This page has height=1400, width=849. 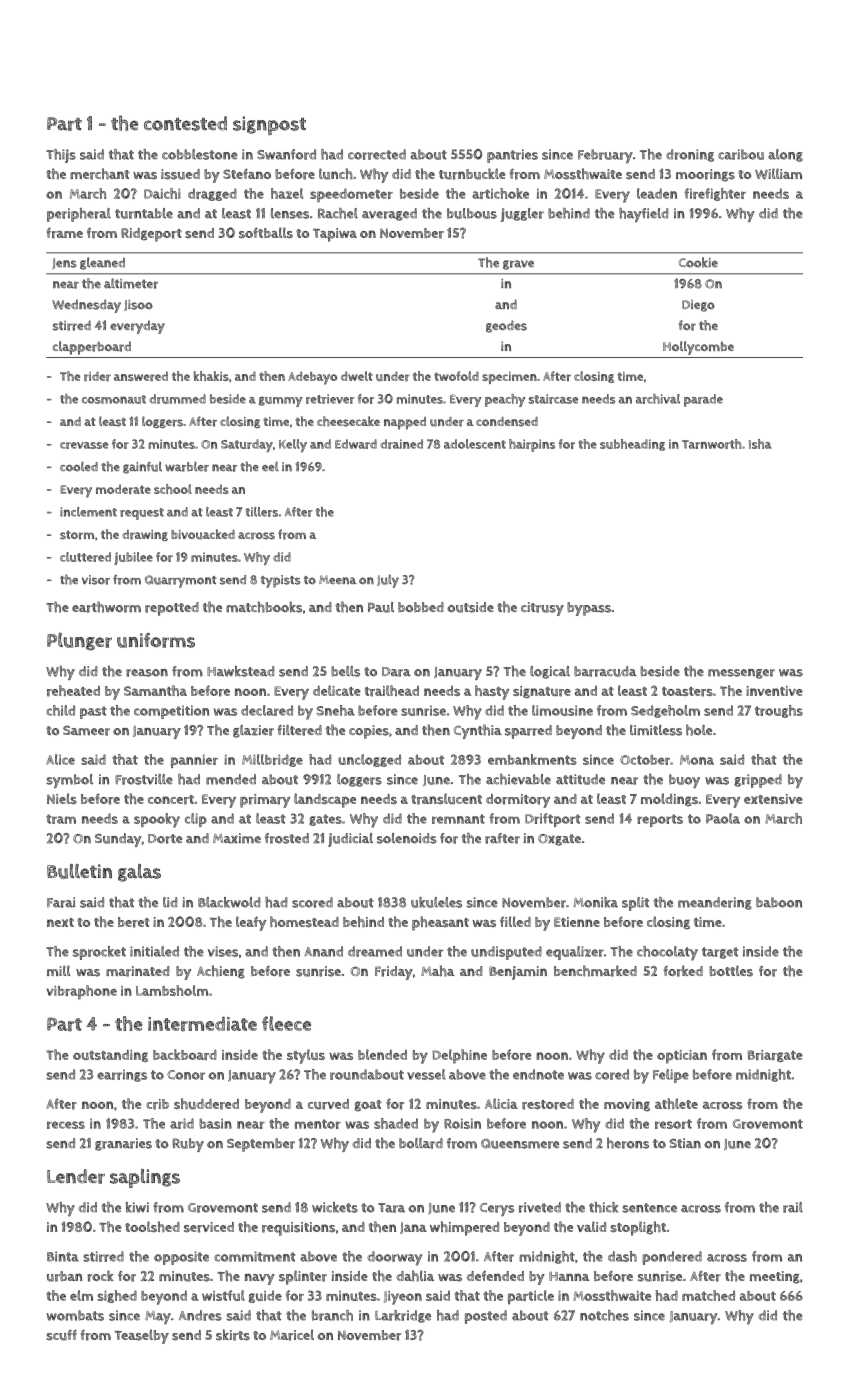 What do you see at coordinates (779, 902) in the page?
I see `baboon` at bounding box center [779, 902].
